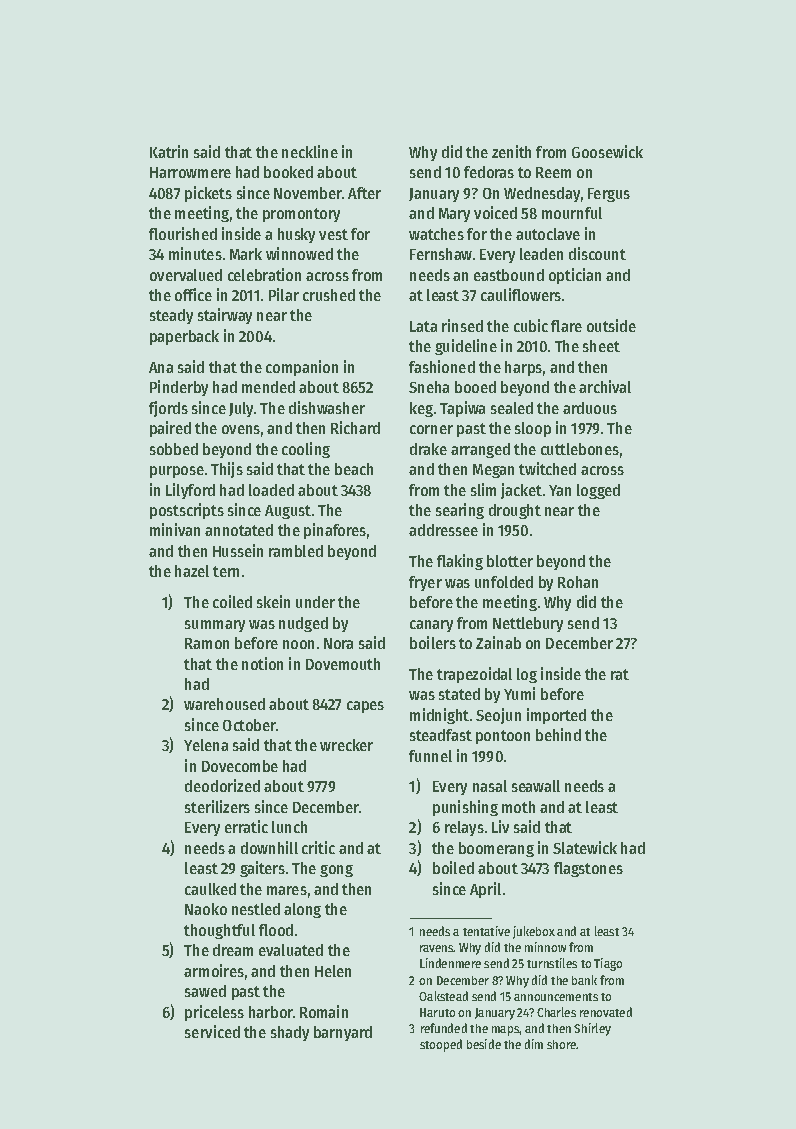  What do you see at coordinates (511, 151) in the document?
I see `zenith` at bounding box center [511, 151].
